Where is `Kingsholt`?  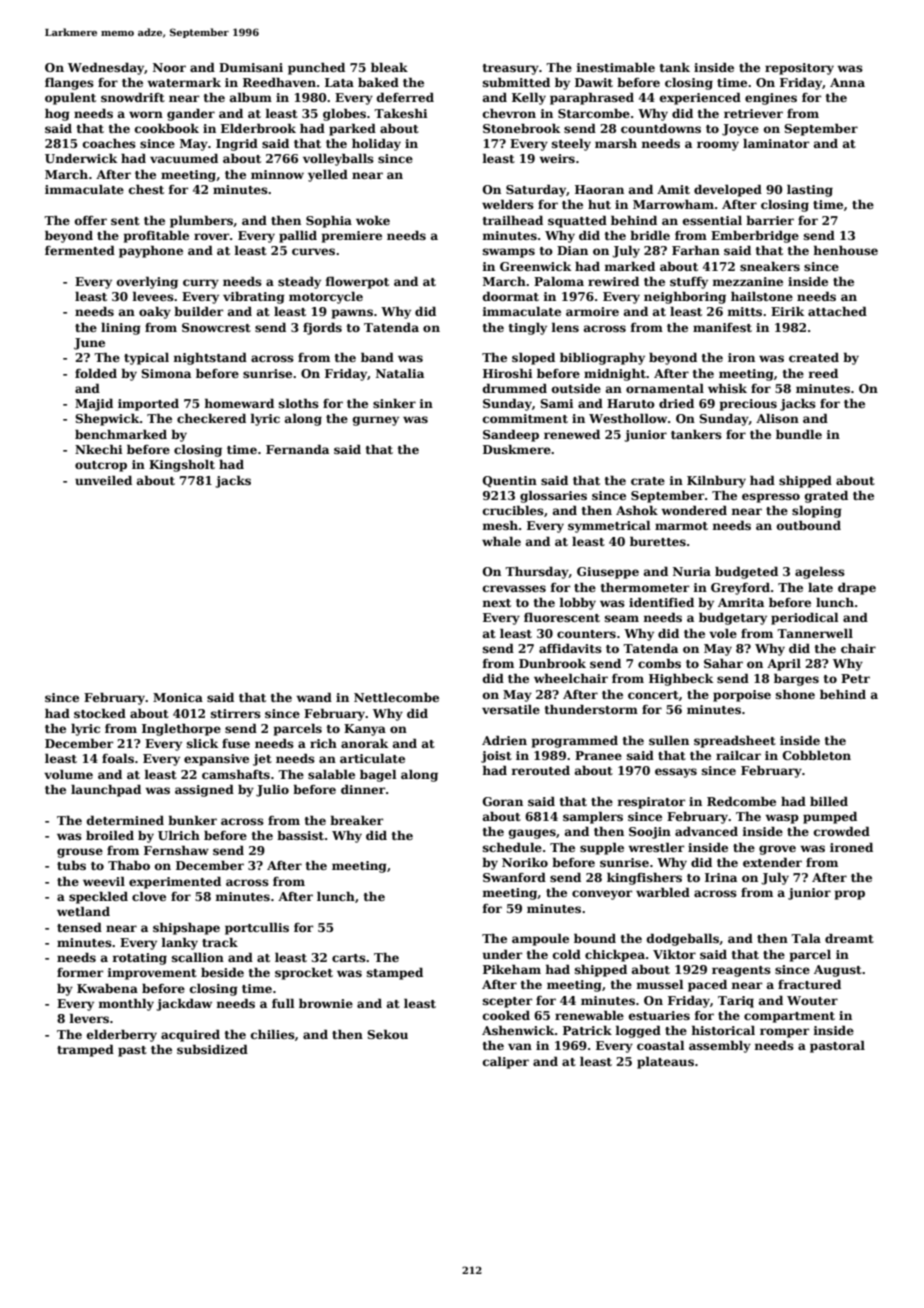
Kingsholt is located at coordinates (182, 465).
